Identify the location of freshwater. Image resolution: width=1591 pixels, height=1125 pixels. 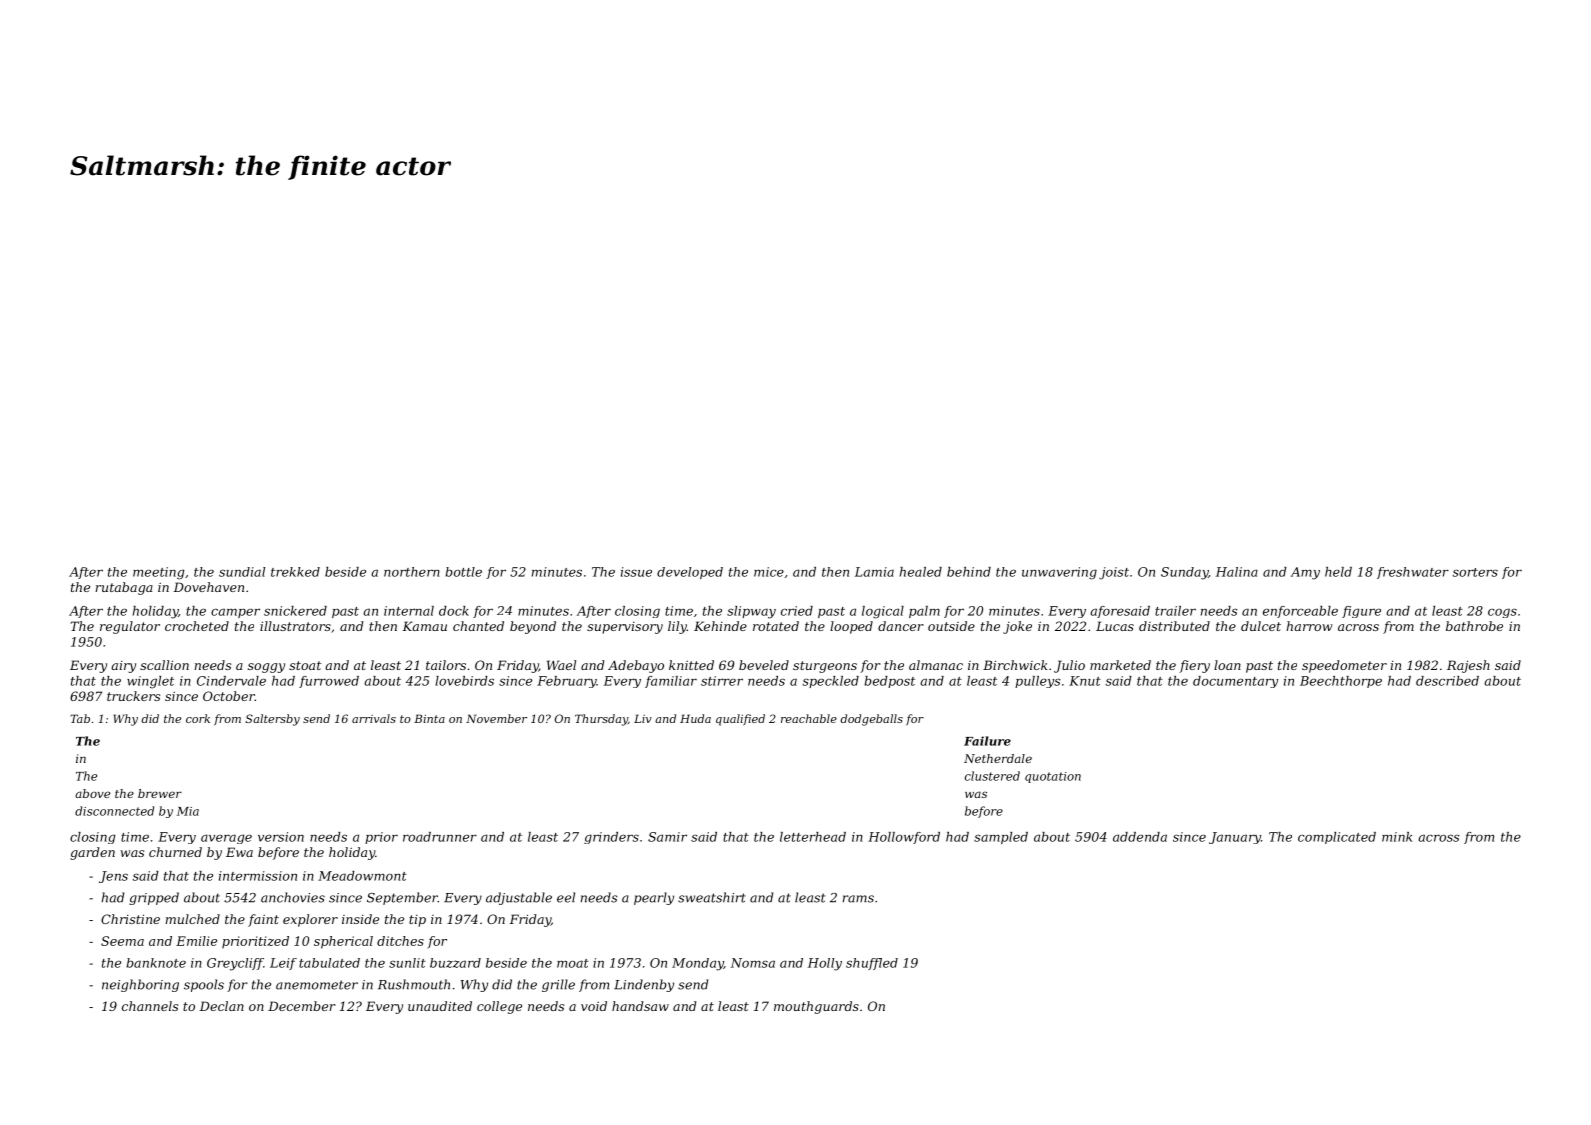
(1413, 573).
